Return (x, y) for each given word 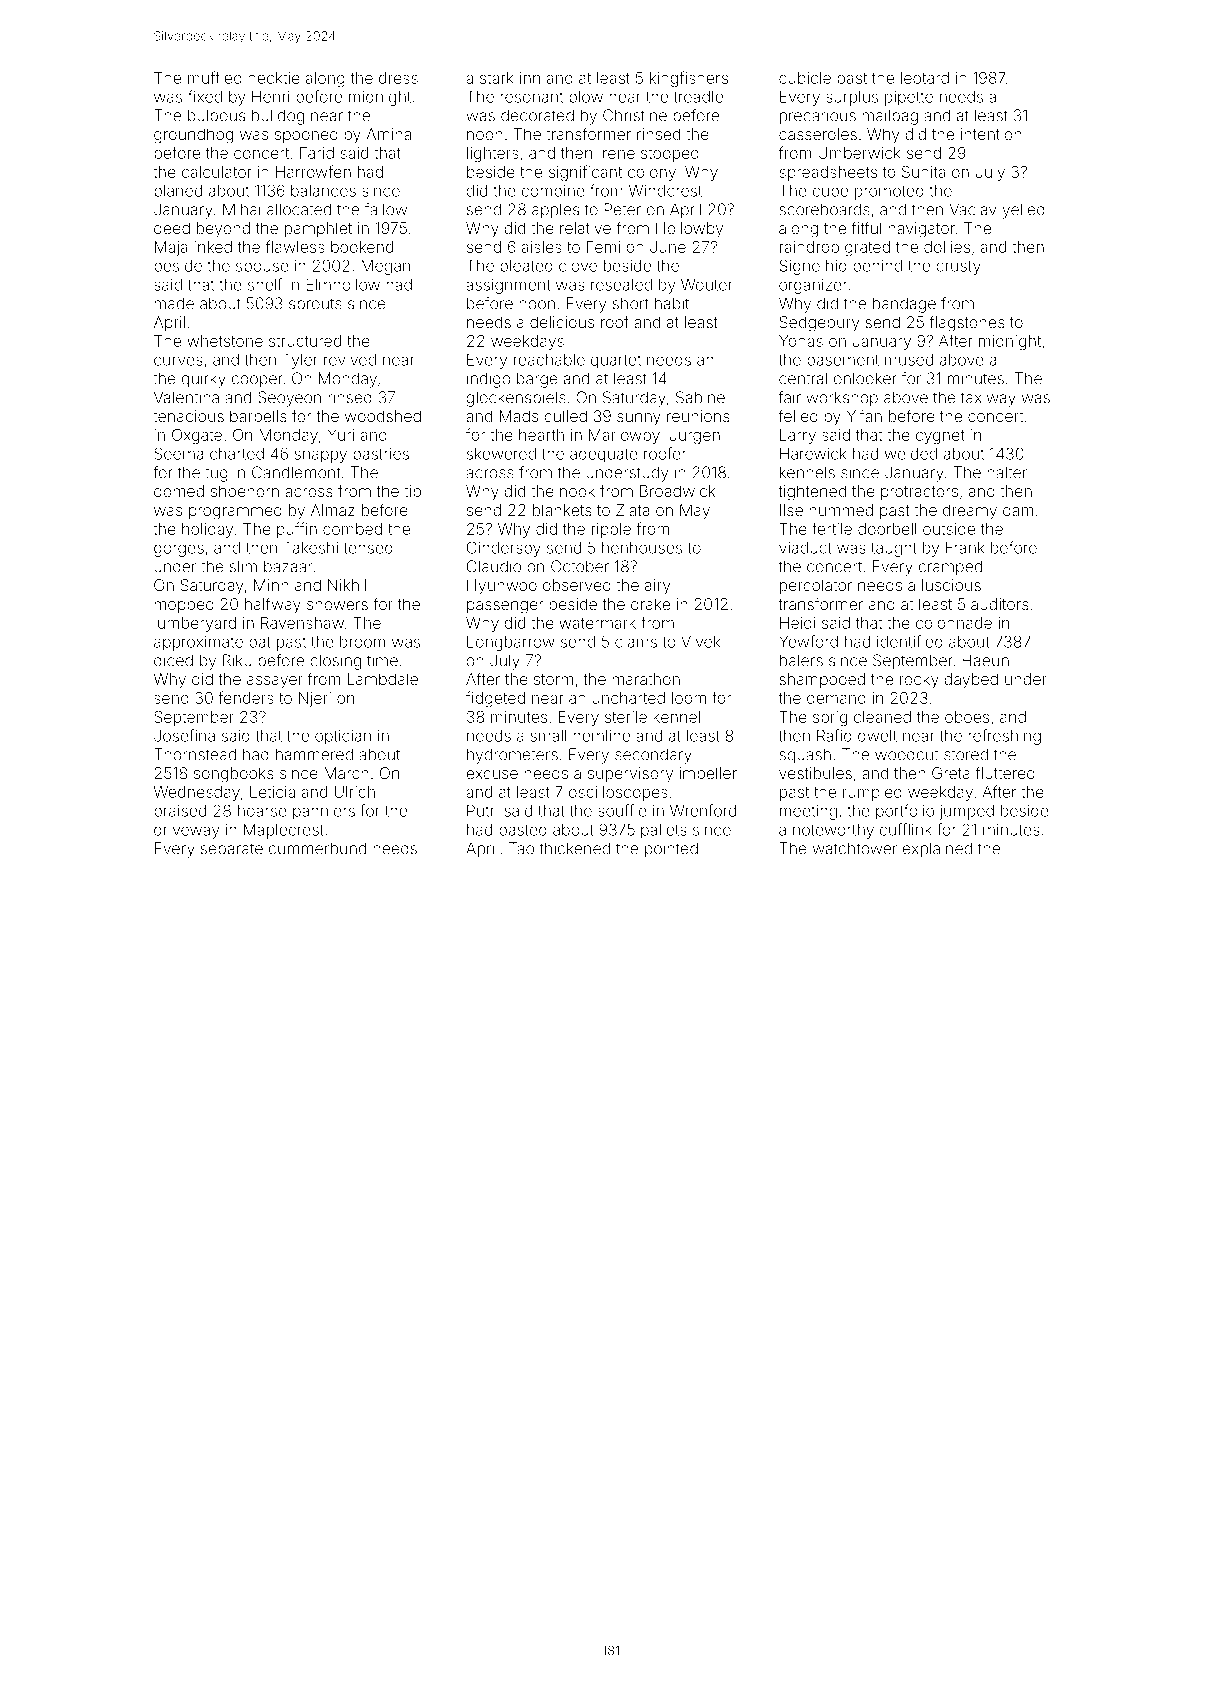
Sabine (700, 397)
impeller (708, 774)
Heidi (798, 623)
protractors (919, 493)
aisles (542, 247)
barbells (258, 416)
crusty (958, 267)
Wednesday (197, 793)
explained (937, 850)
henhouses (642, 548)
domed (179, 491)
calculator (217, 172)
